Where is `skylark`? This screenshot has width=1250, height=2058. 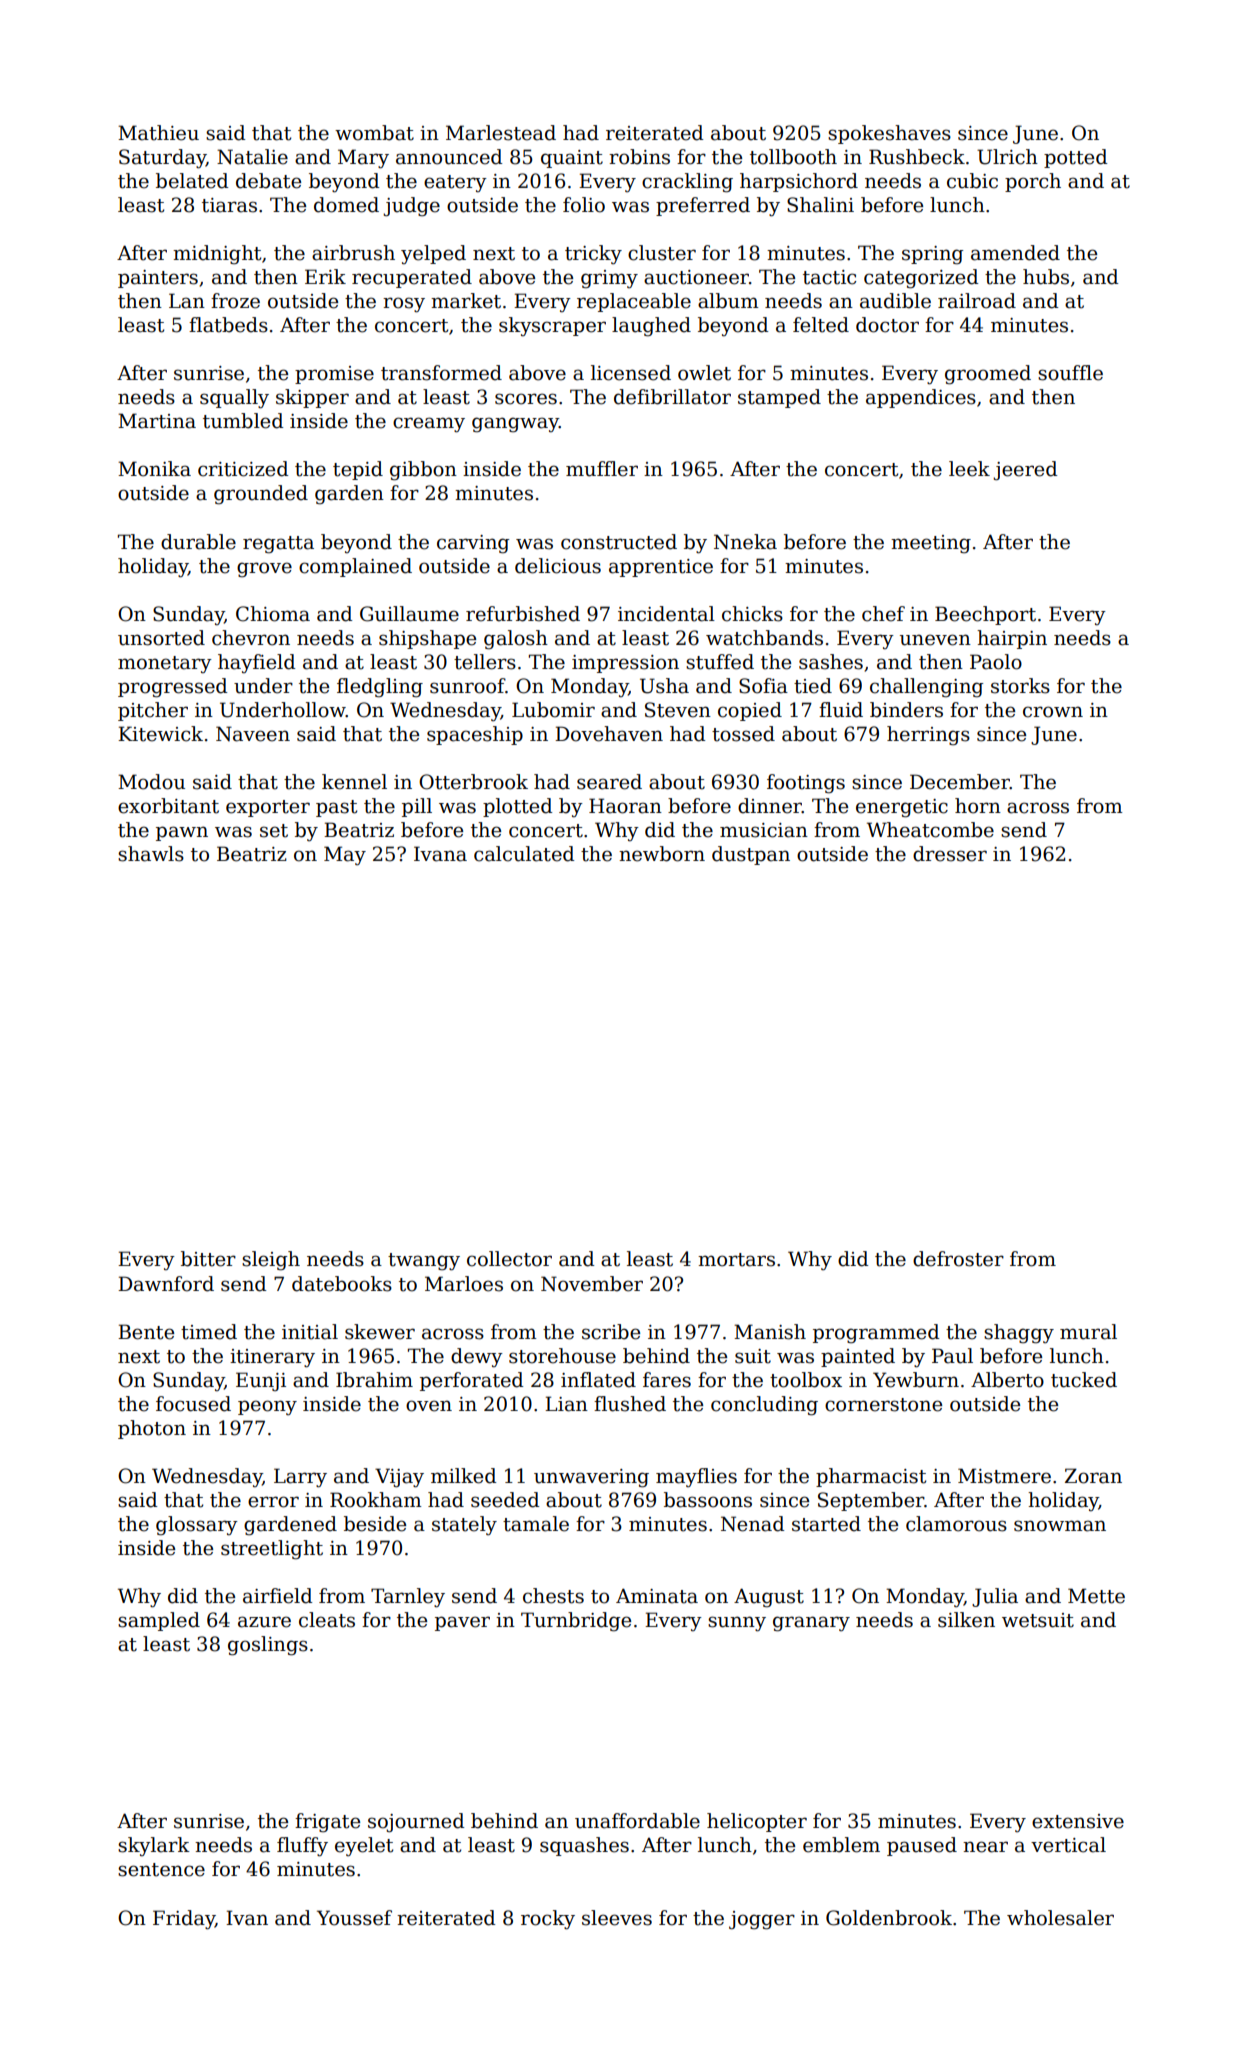
skylark is located at coordinates (154, 1846).
